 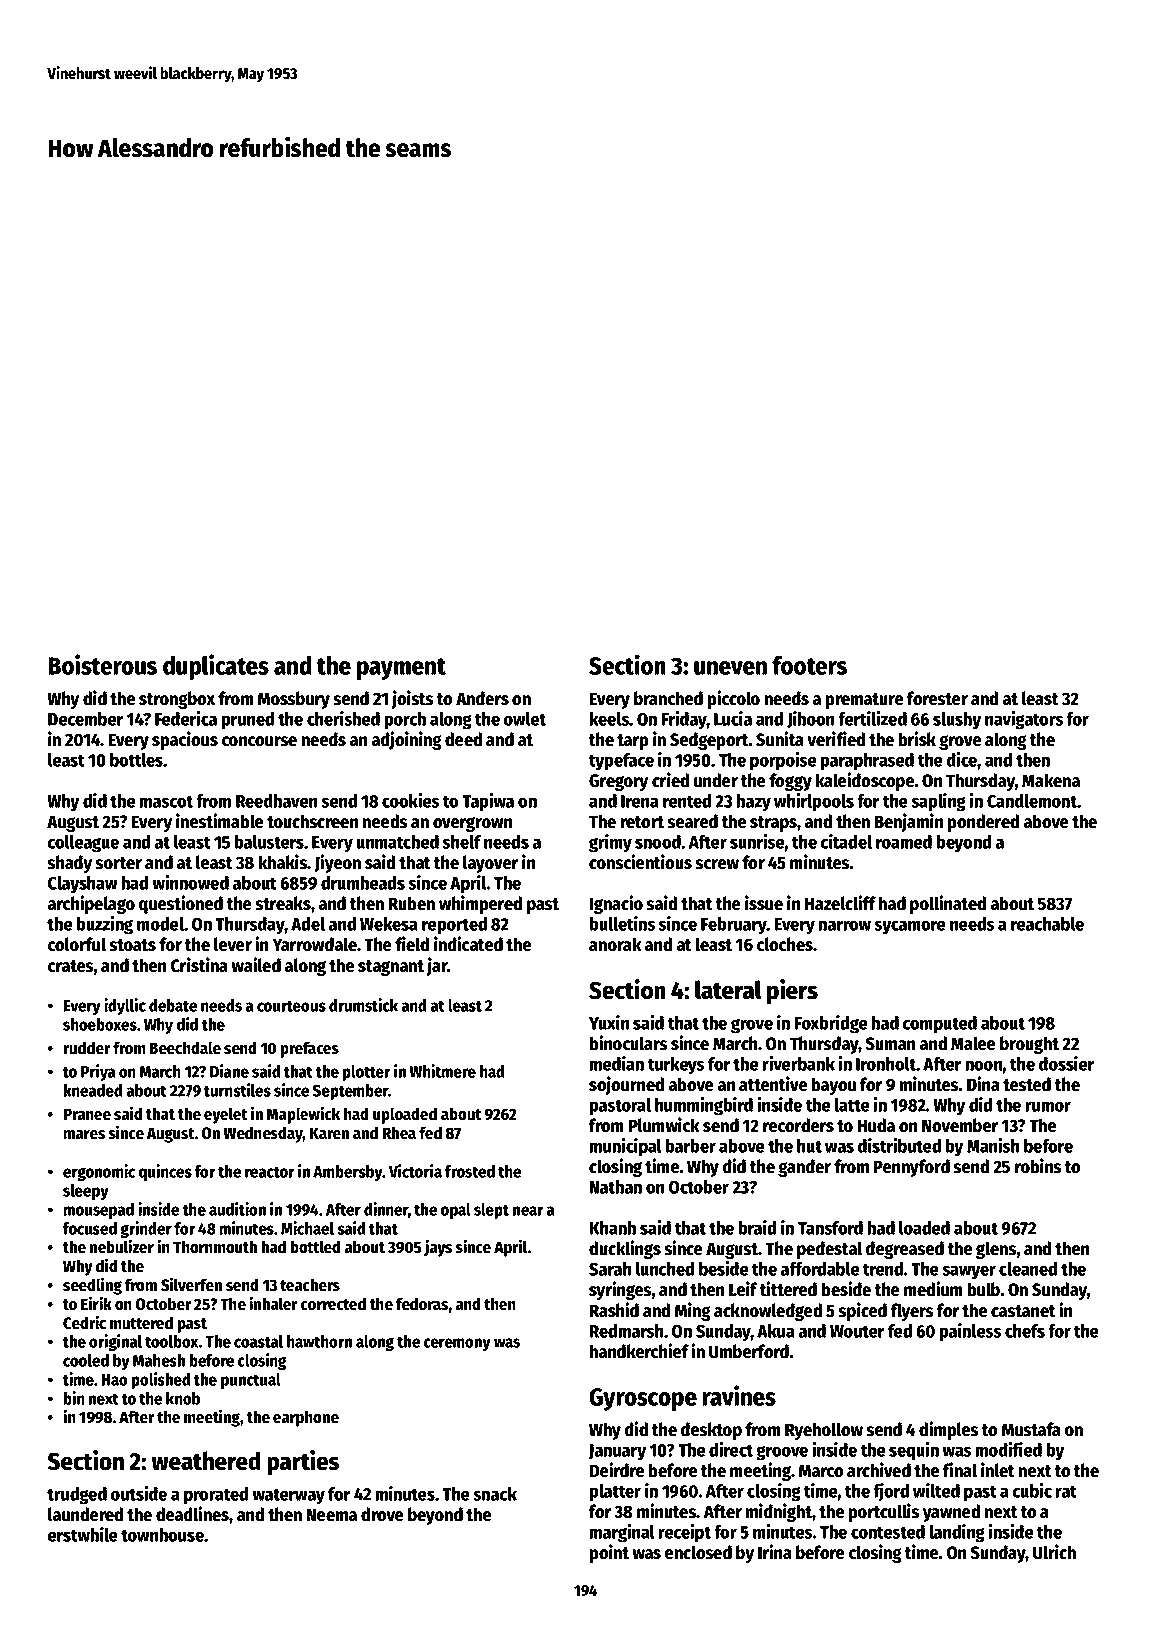 What do you see at coordinates (948, 1430) in the screenshot?
I see `dimples` at bounding box center [948, 1430].
